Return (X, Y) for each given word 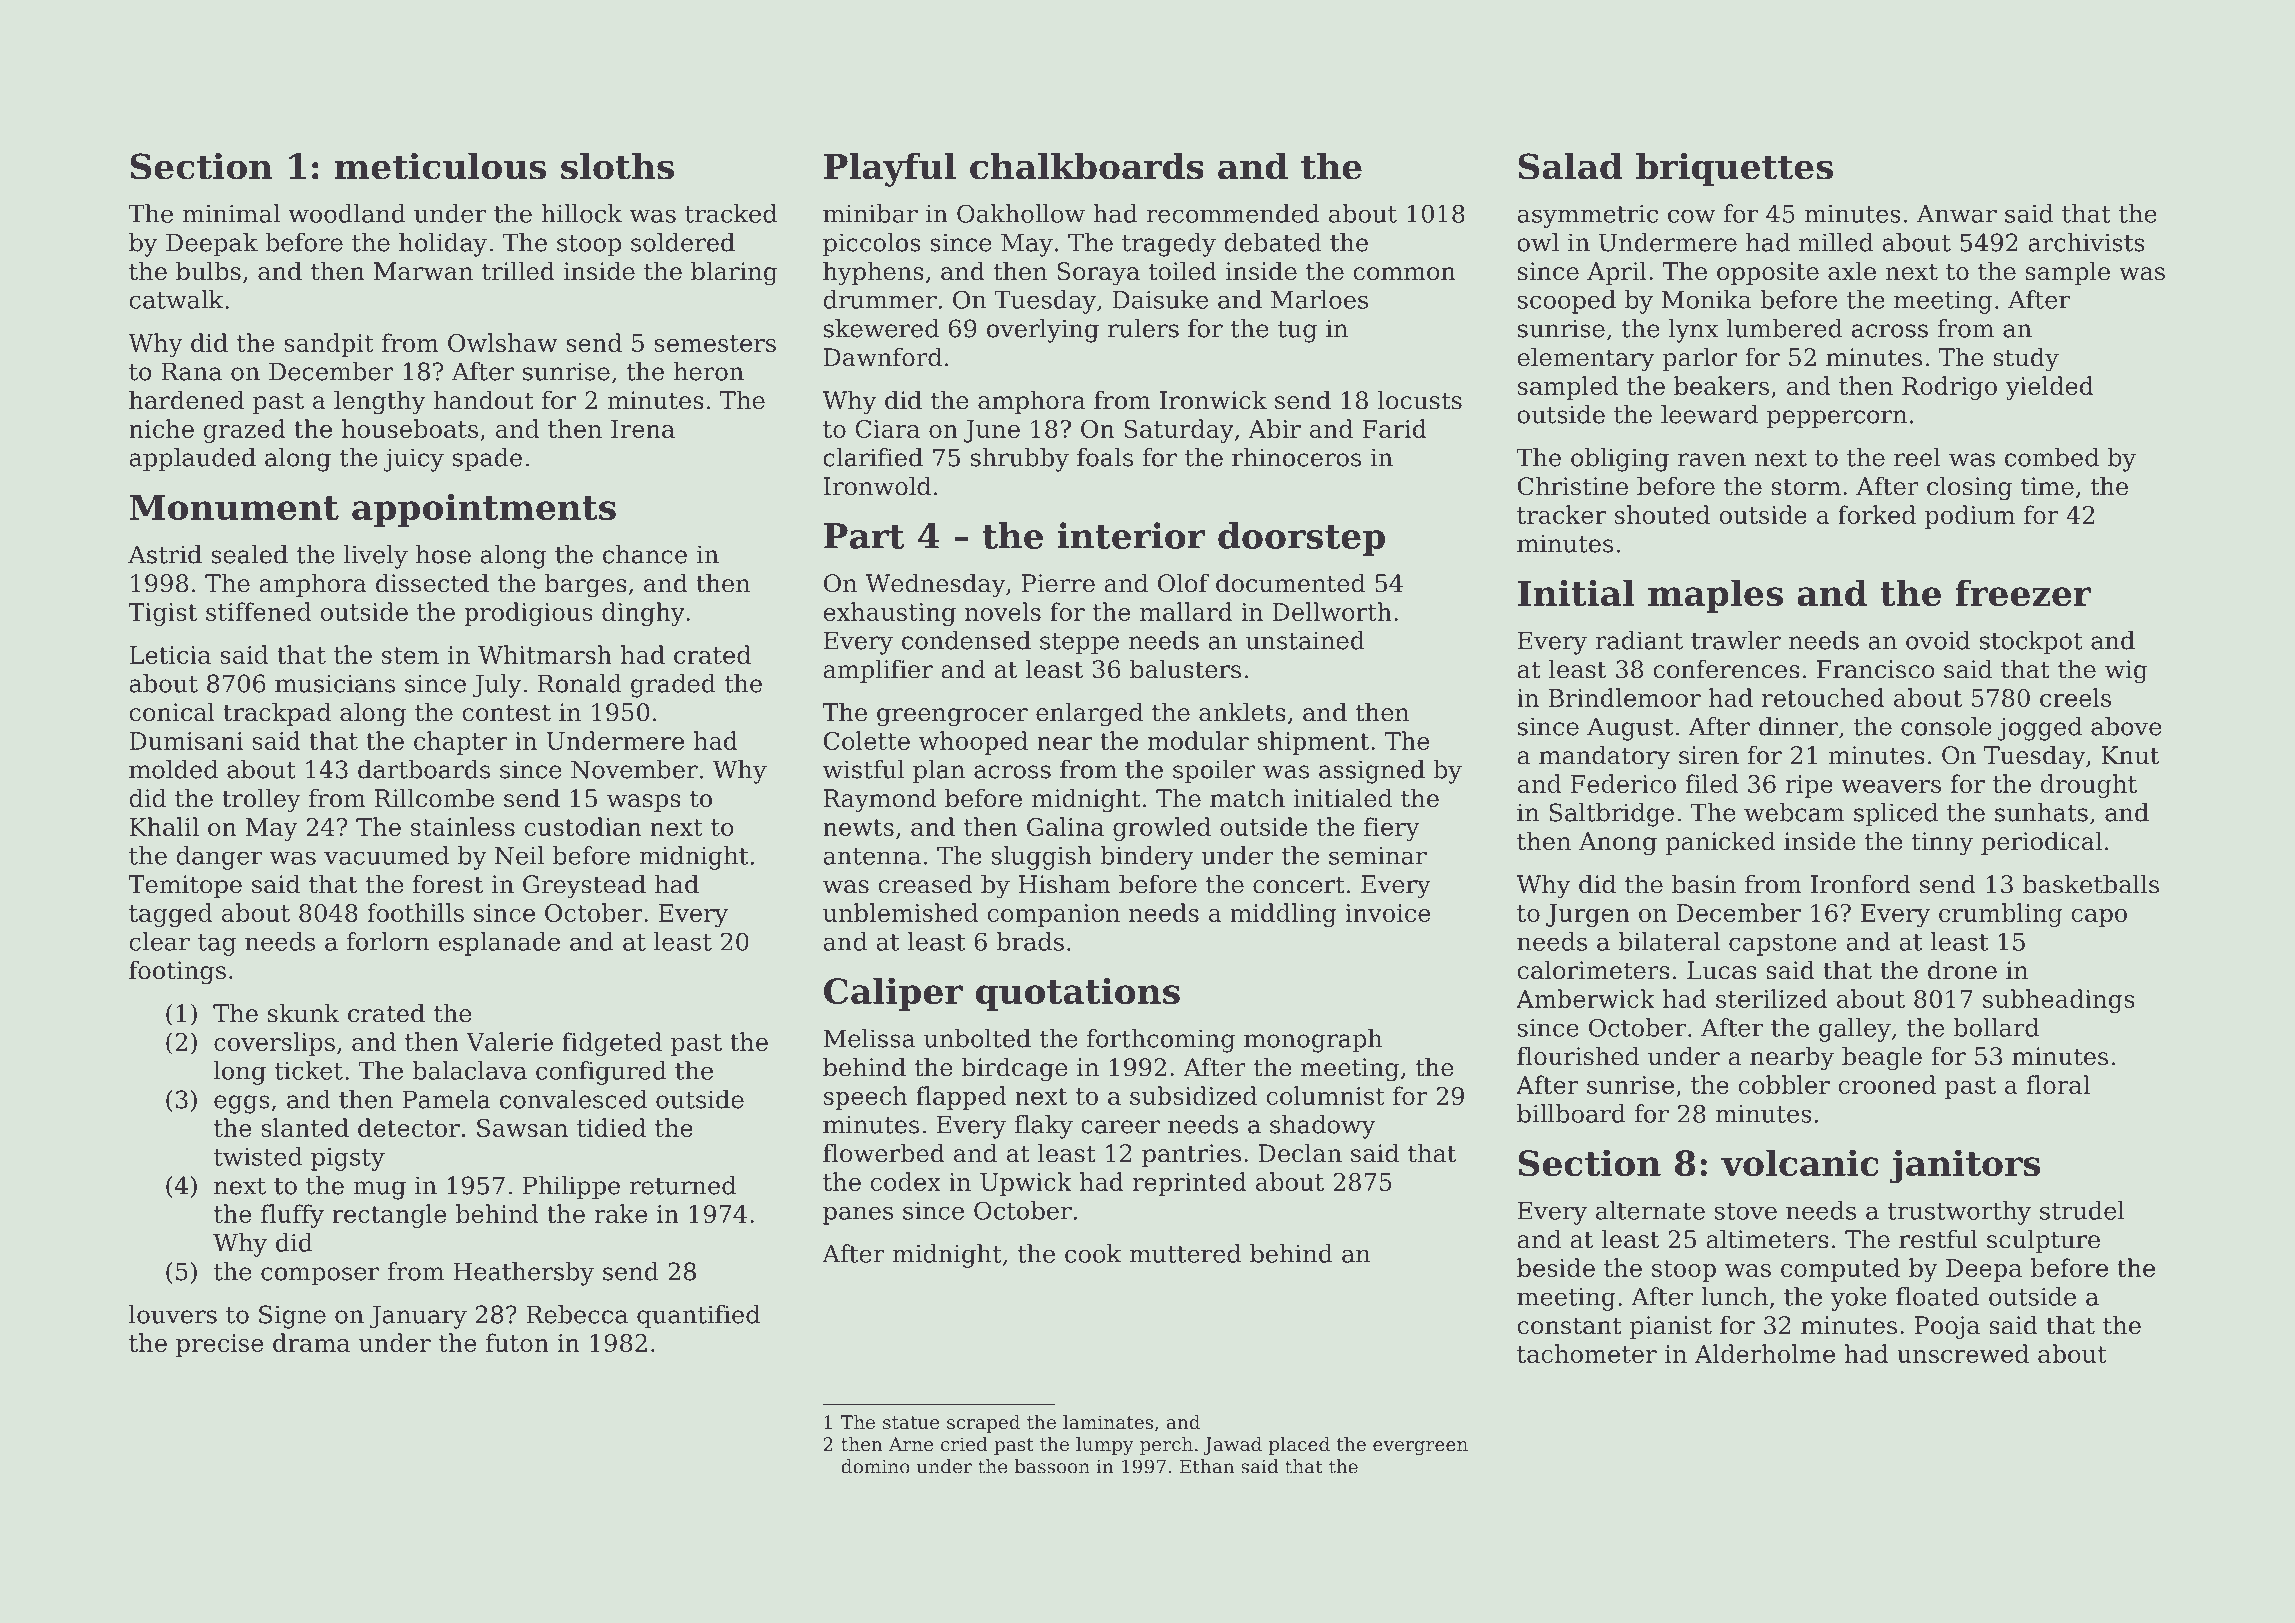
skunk (304, 1013)
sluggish (1042, 858)
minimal (231, 213)
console (1946, 726)
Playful (890, 170)
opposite (1768, 273)
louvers (173, 1314)
